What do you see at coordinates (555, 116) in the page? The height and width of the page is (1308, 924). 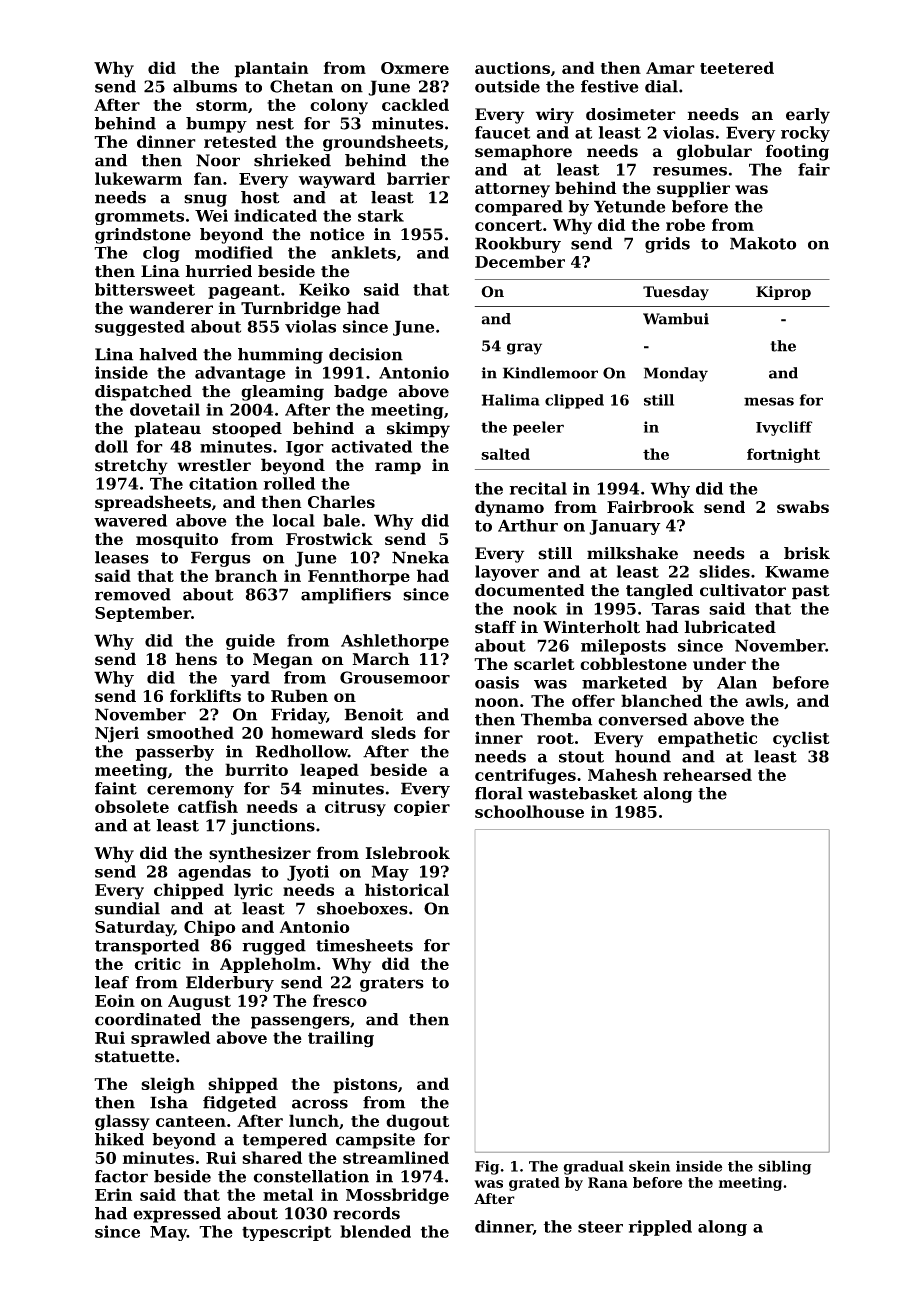 I see `wiry` at bounding box center [555, 116].
